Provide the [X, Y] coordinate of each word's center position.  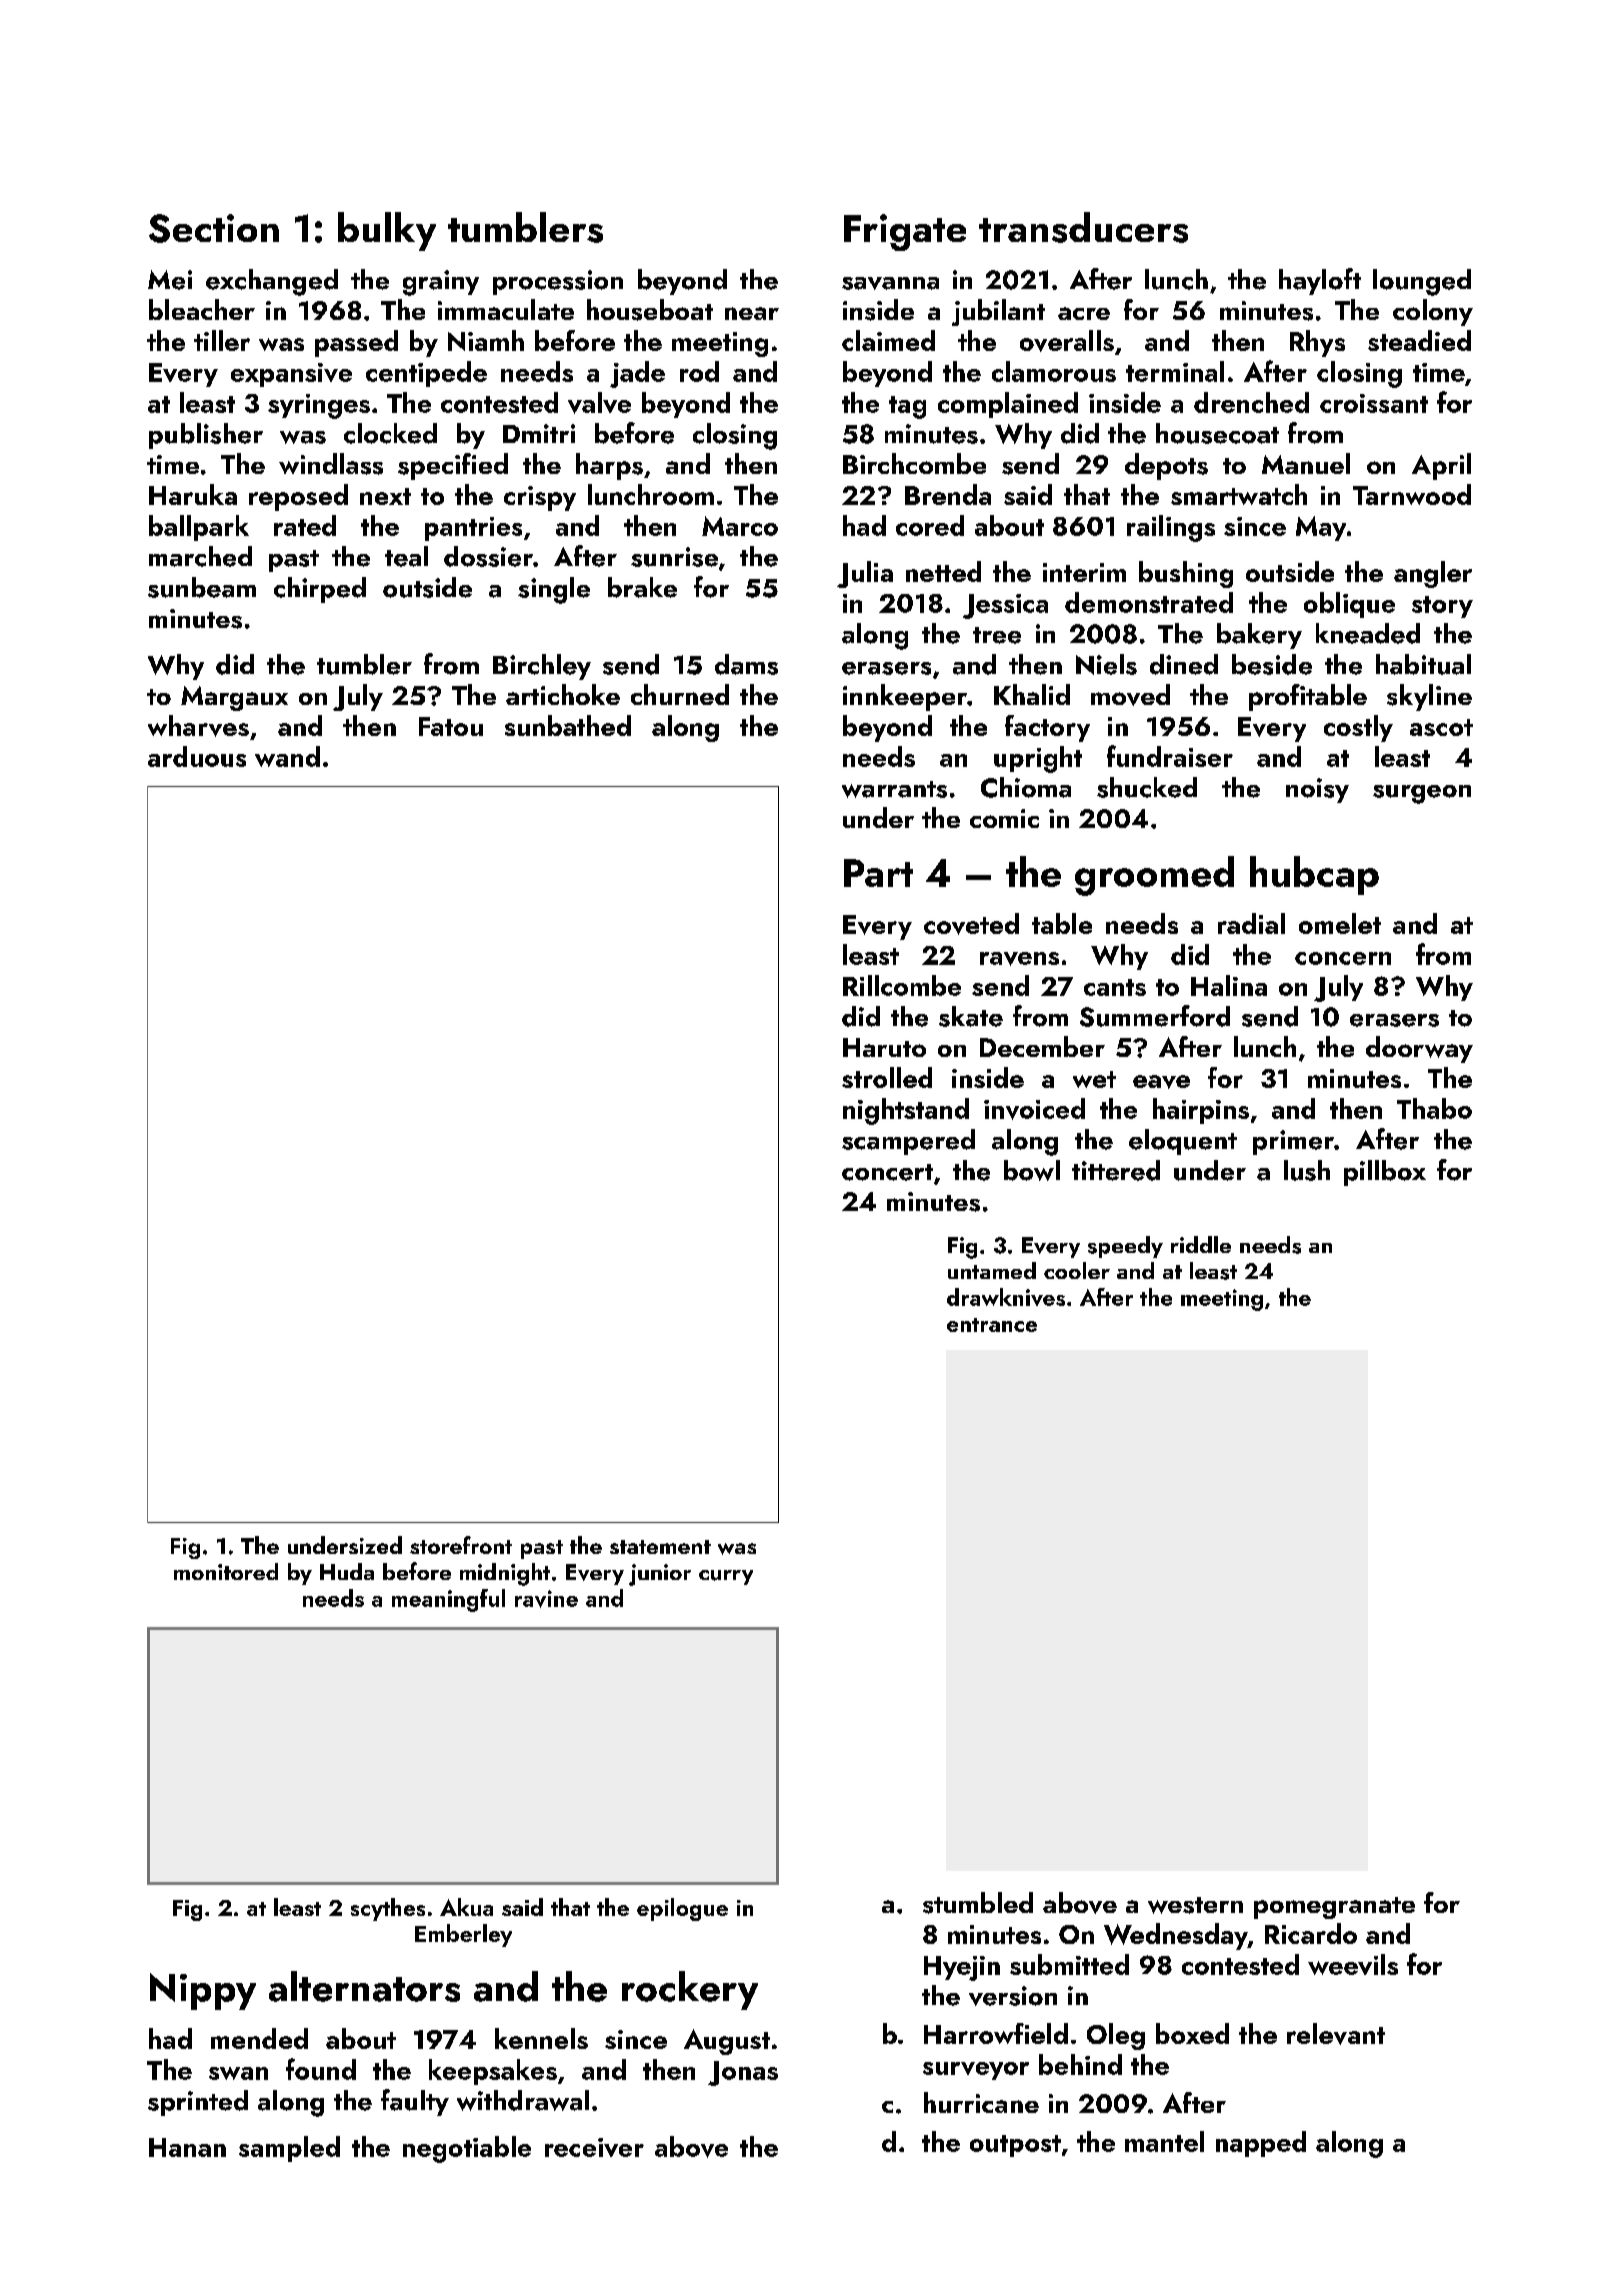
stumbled [978, 1903]
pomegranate [1334, 1908]
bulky [387, 231]
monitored [226, 1571]
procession [558, 282]
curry [726, 1577]
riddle [1201, 1244]
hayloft [1320, 281]
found [321, 2069]
